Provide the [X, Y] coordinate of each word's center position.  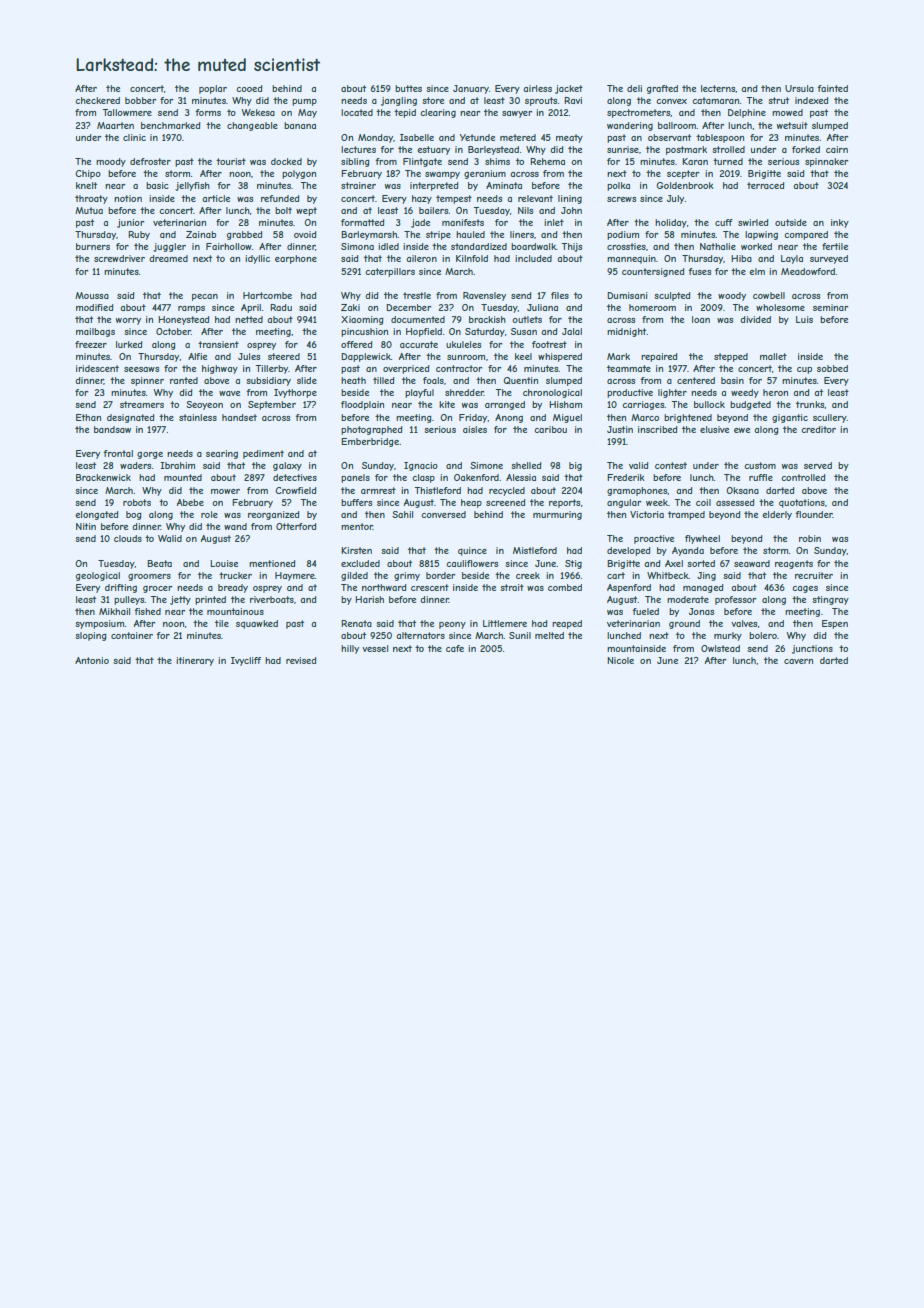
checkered [97, 100]
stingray [830, 600]
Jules [249, 356]
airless [537, 88]
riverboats [272, 599]
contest [671, 465]
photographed [371, 430]
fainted [832, 88]
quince [472, 551]
